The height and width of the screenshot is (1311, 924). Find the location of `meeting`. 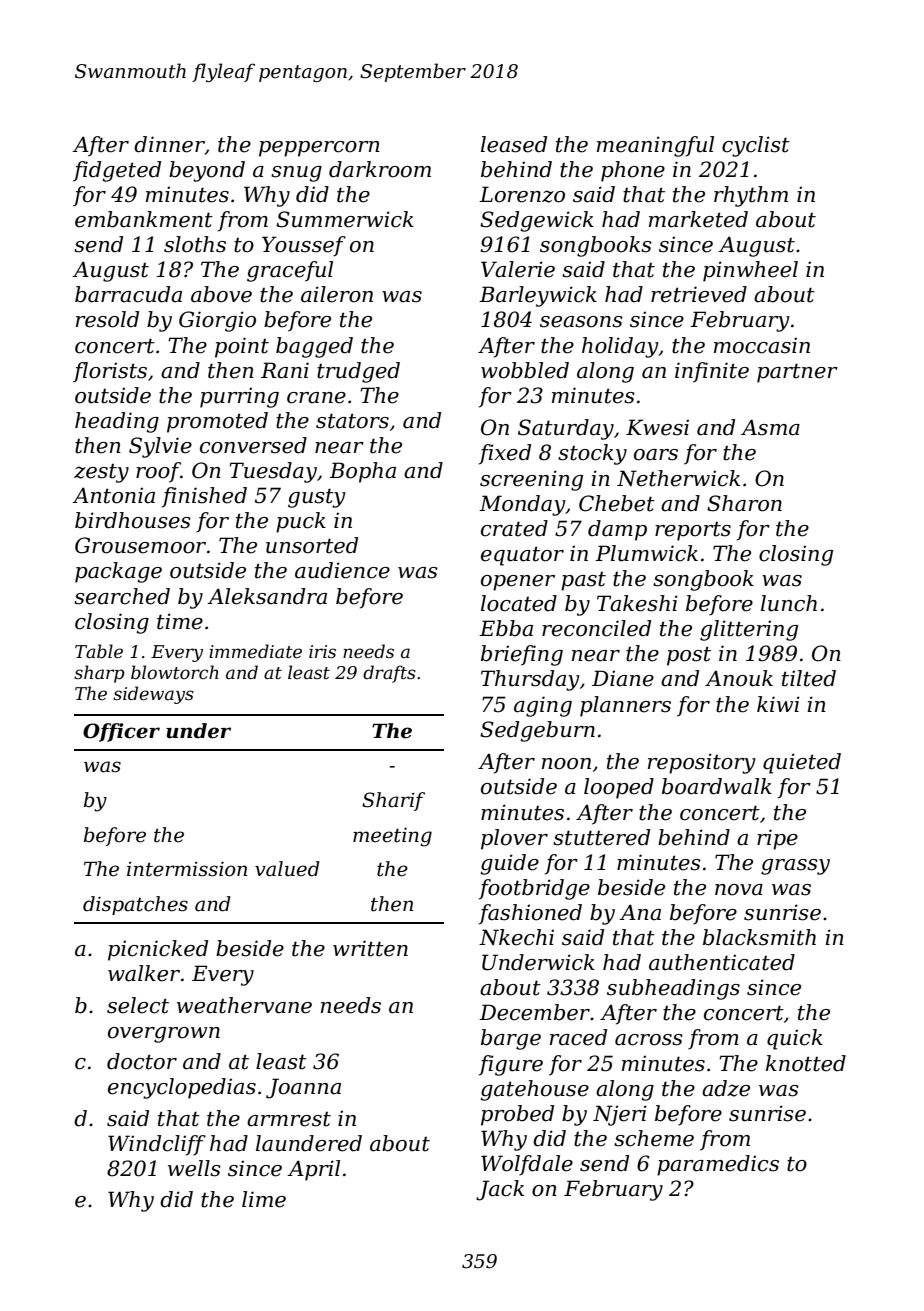

meeting is located at coordinates (392, 837).
